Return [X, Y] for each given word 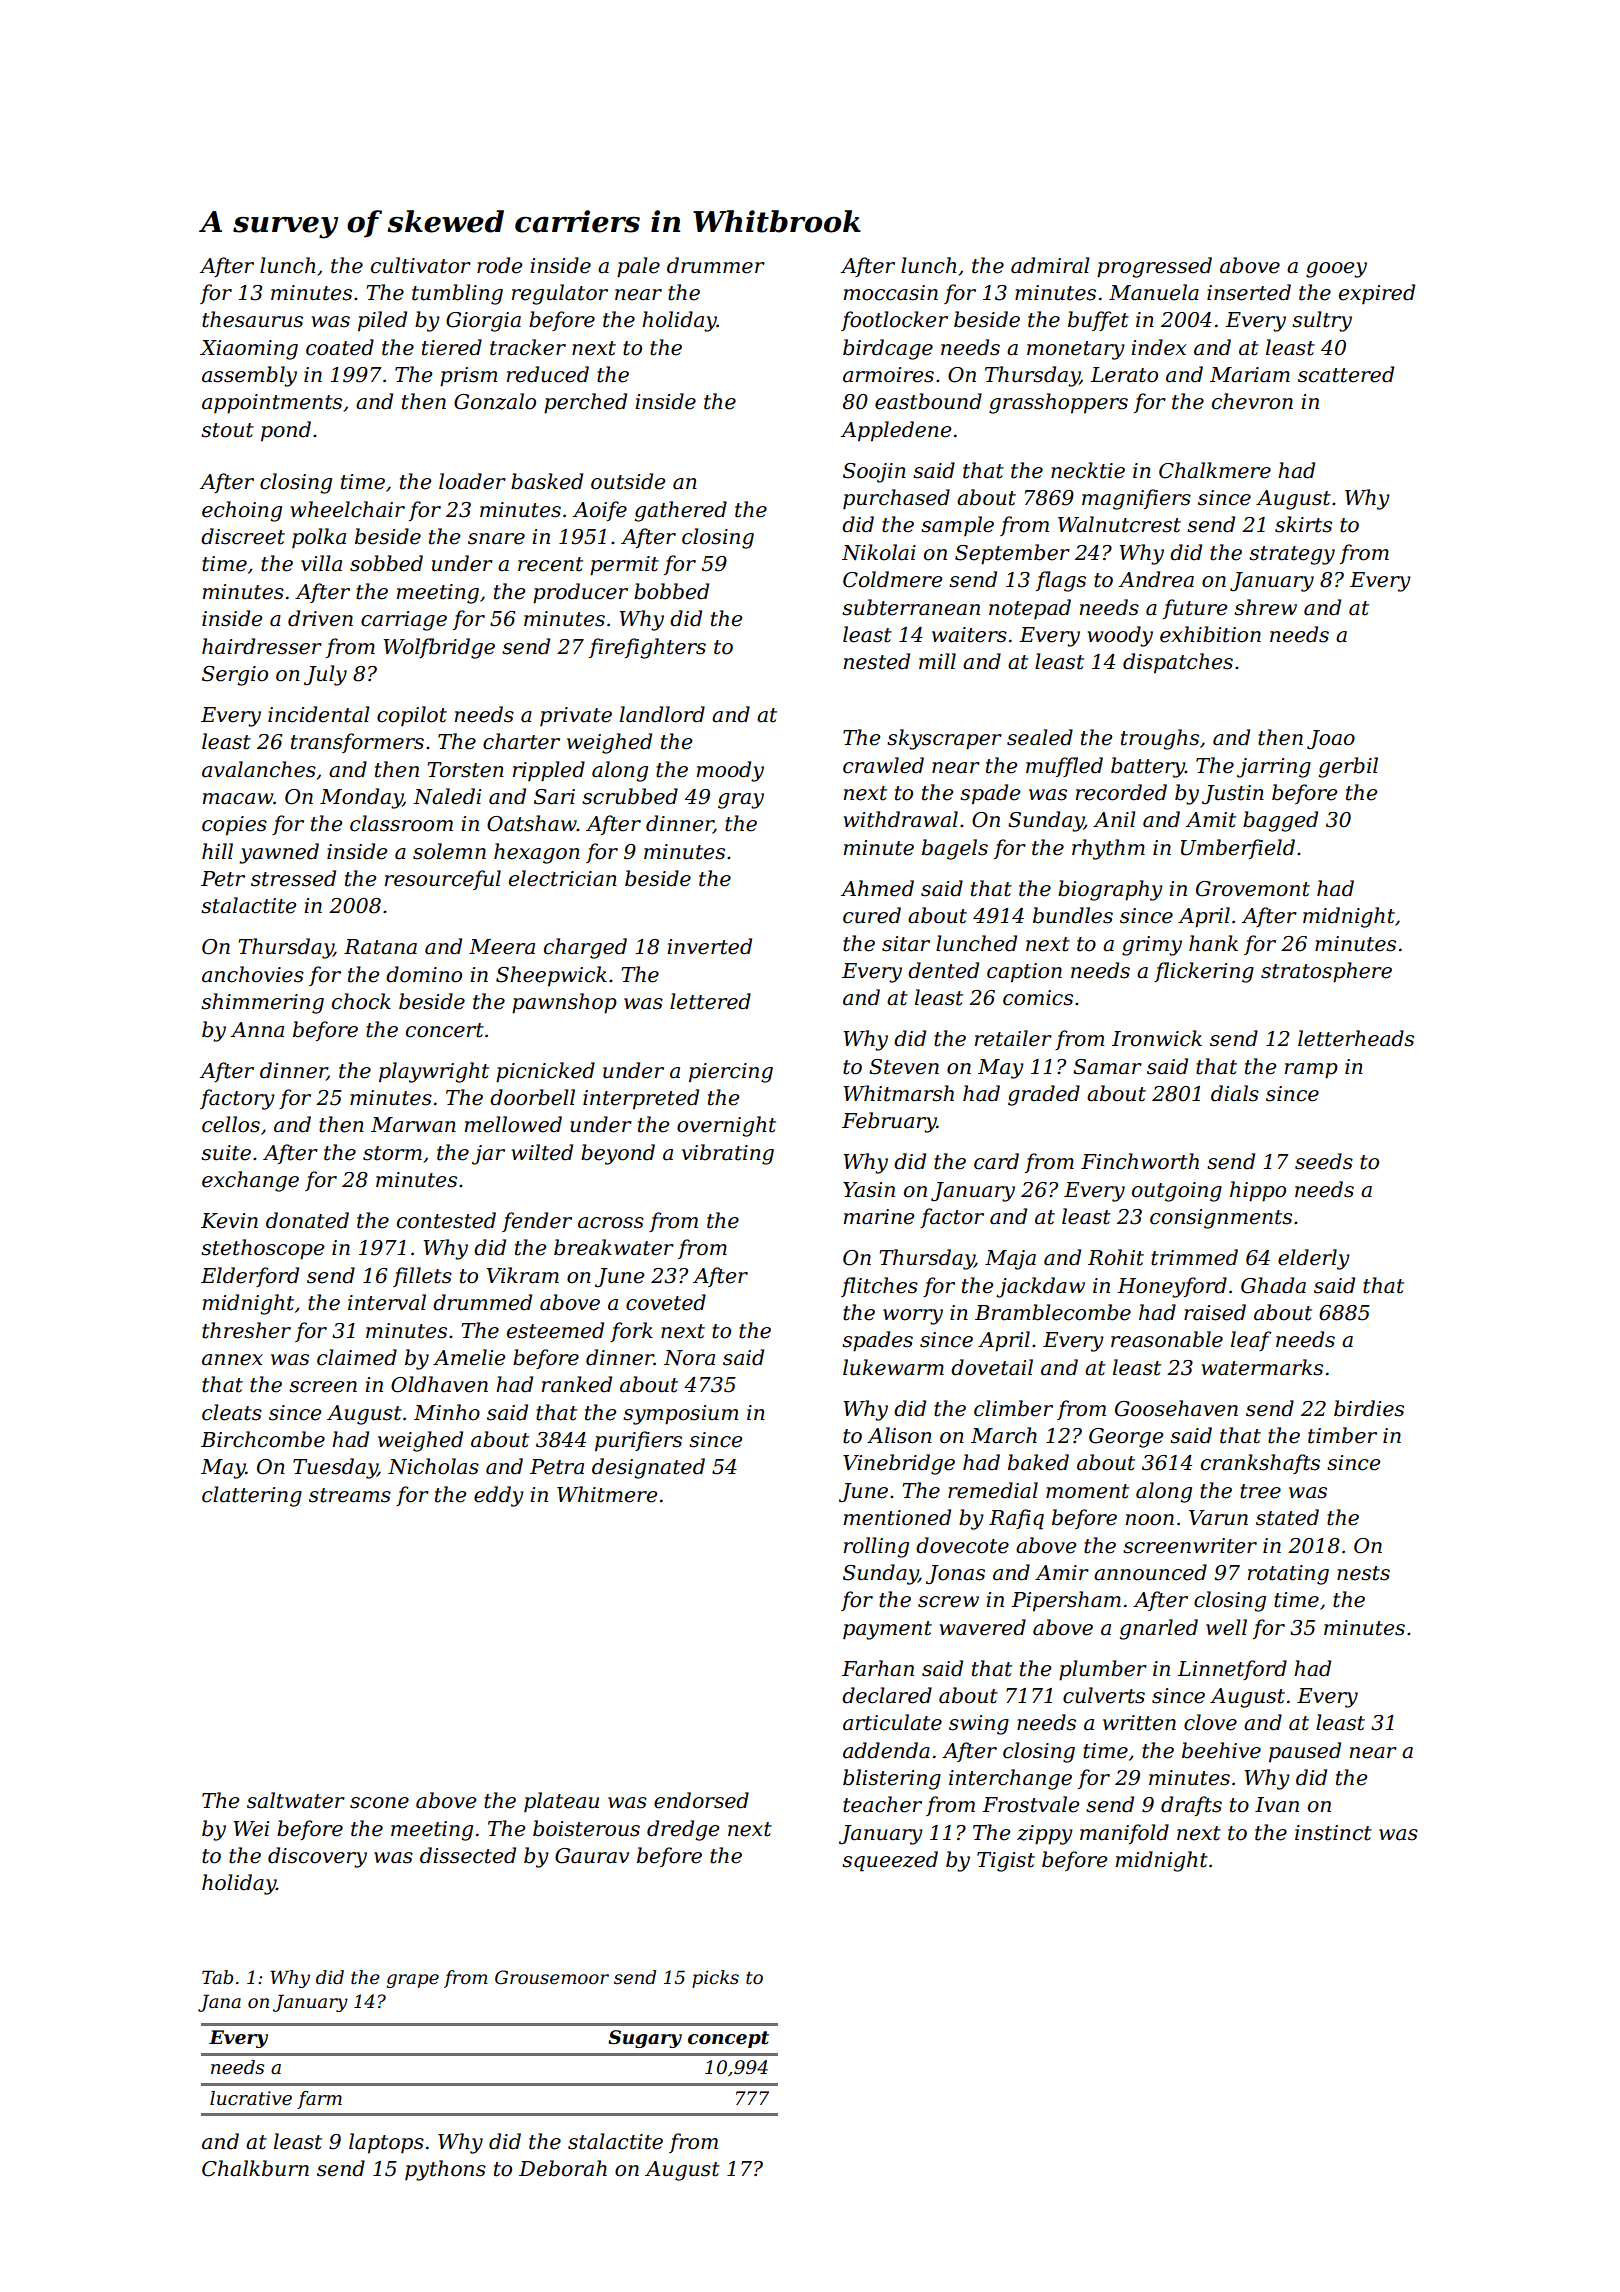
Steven [904, 1067]
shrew [1265, 607]
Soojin [874, 473]
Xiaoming [249, 350]
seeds [1324, 1161]
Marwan [413, 1125]
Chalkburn [255, 2168]
